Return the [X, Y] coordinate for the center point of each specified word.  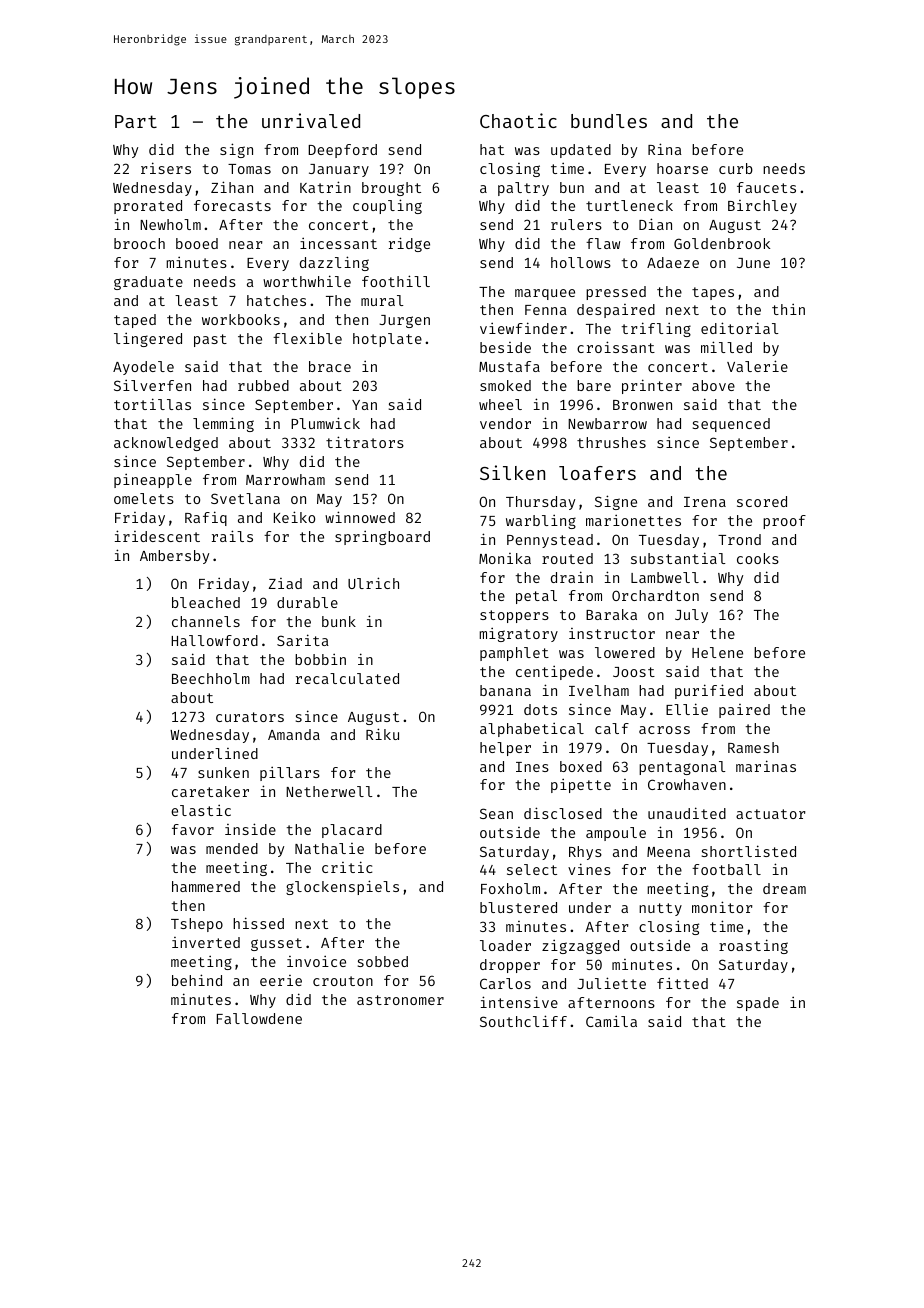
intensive [519, 1002]
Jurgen [404, 321]
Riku [382, 734]
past [210, 340]
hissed [258, 923]
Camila [611, 1021]
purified [709, 691]
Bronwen [642, 405]
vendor [505, 423]
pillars [290, 773]
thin [788, 309]
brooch [139, 243]
